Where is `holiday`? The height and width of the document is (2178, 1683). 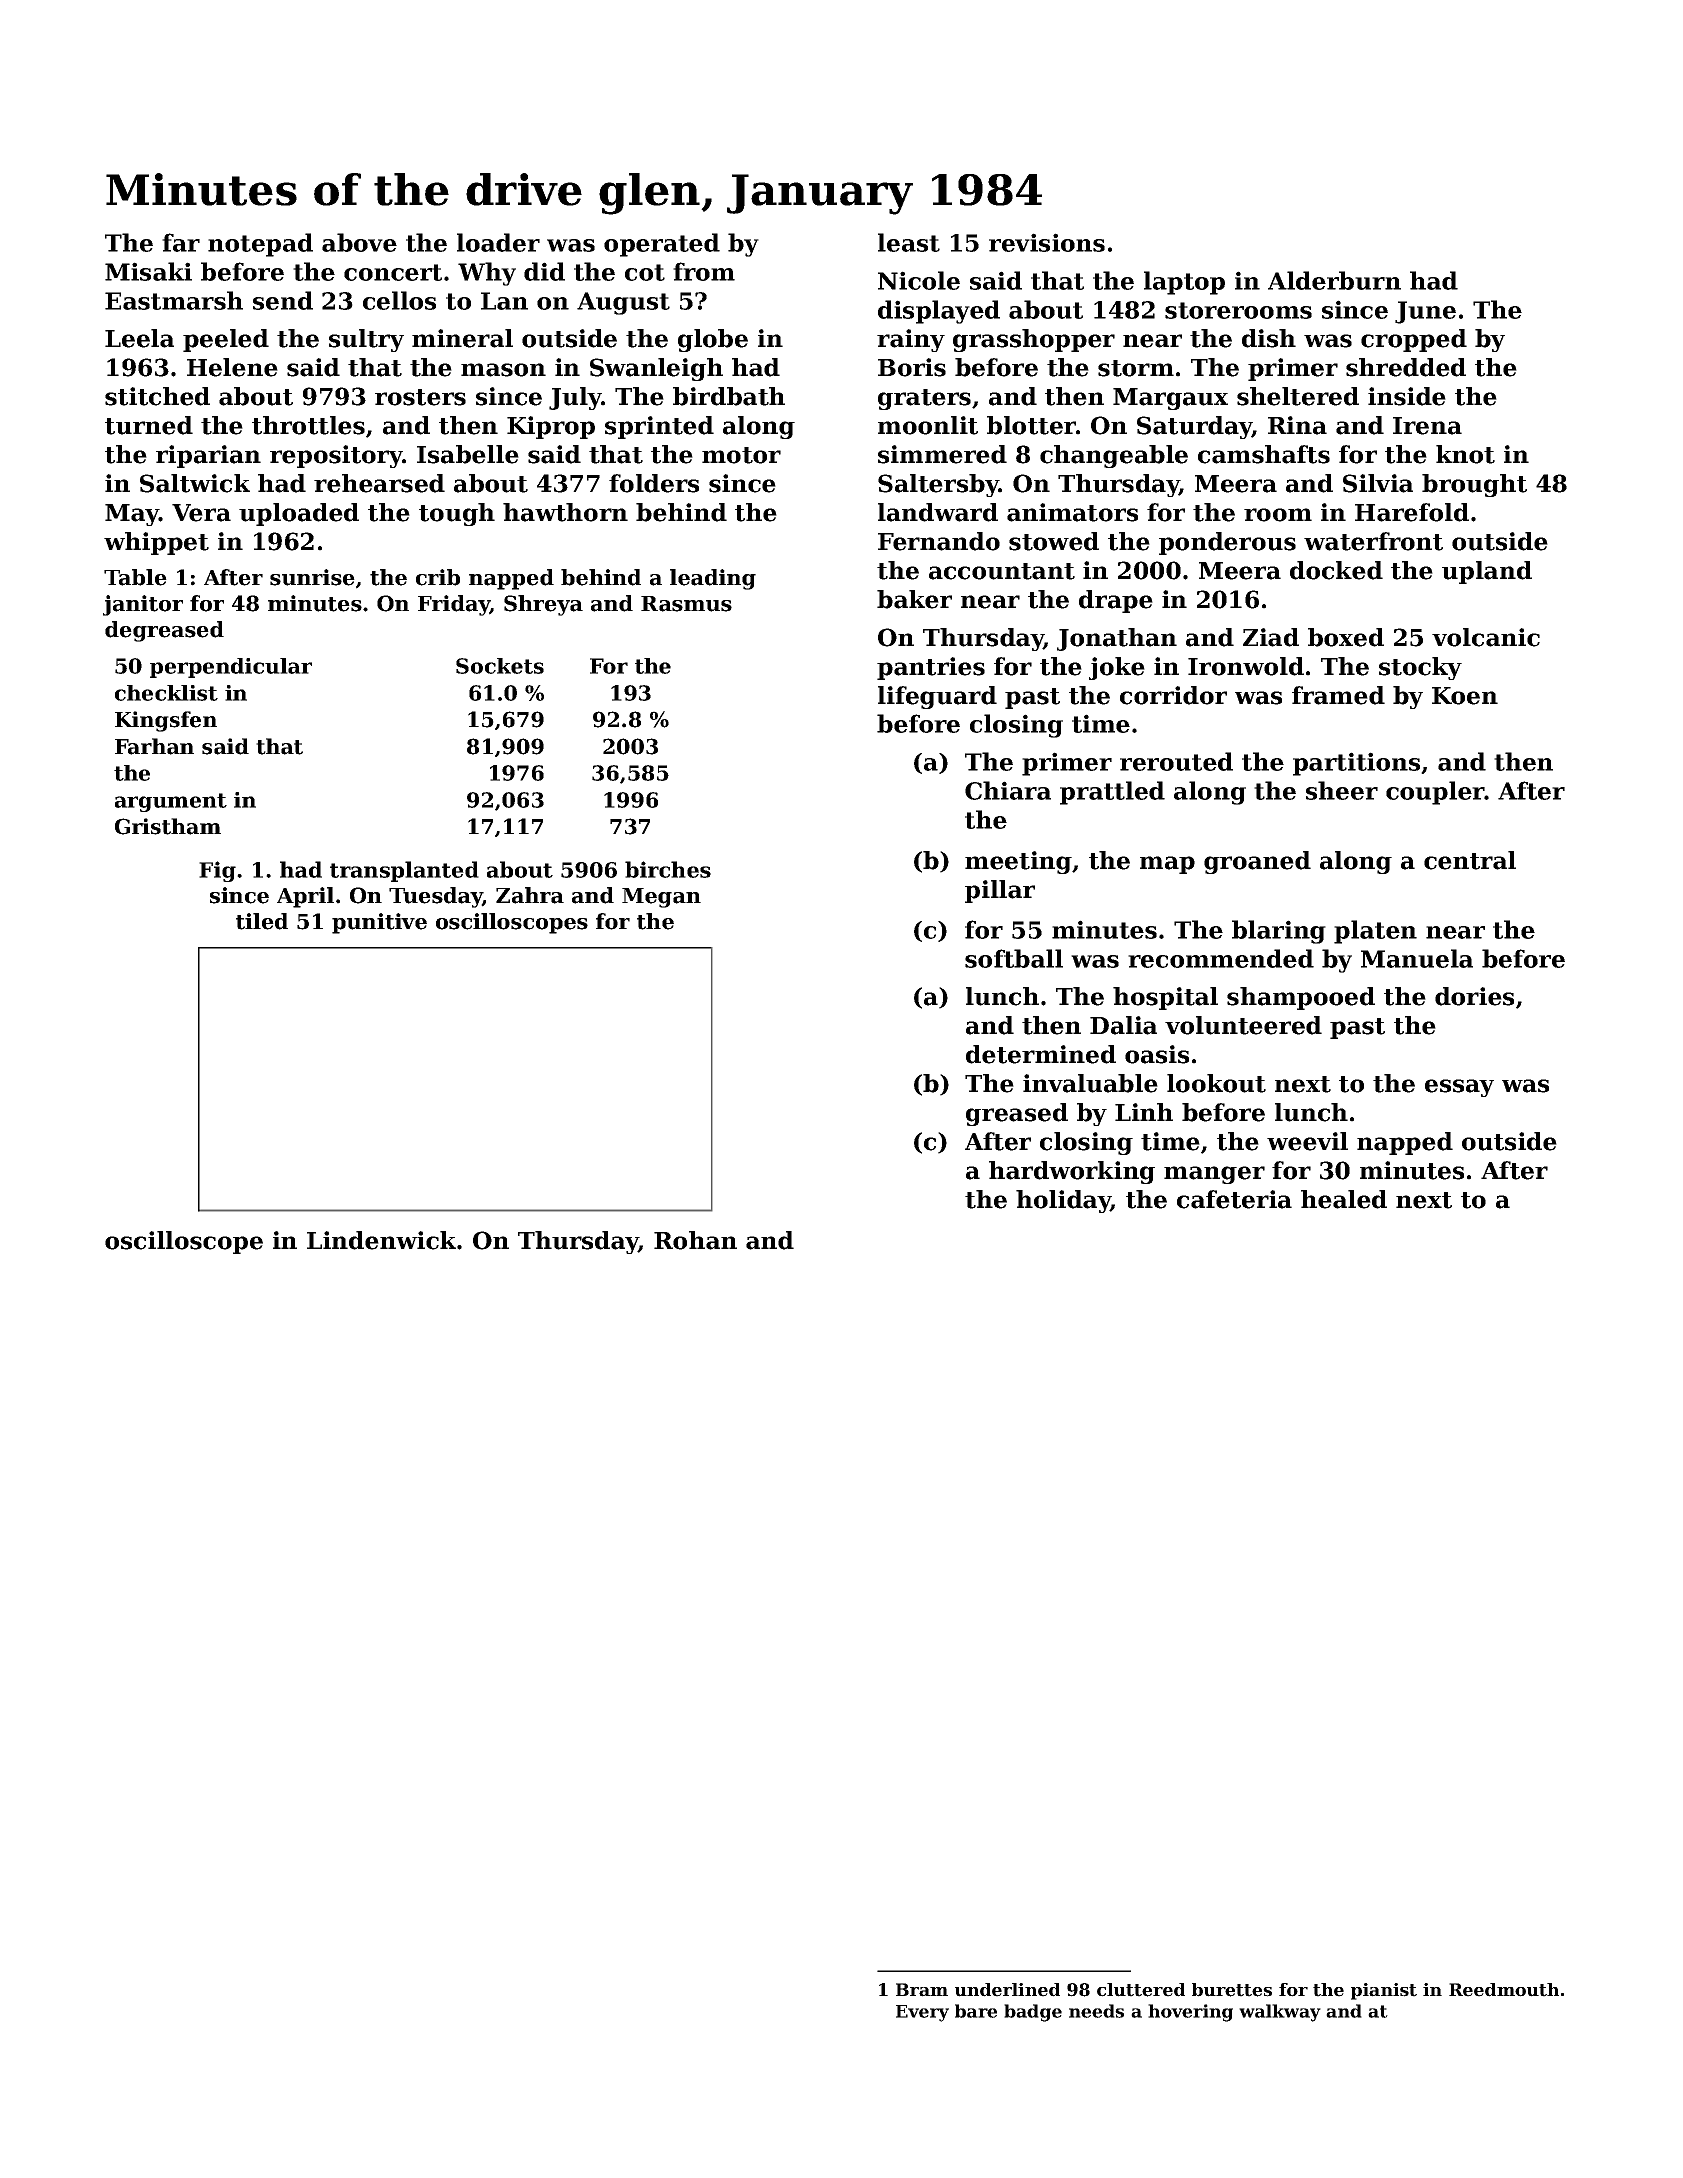
holiday is located at coordinates (1063, 1201).
